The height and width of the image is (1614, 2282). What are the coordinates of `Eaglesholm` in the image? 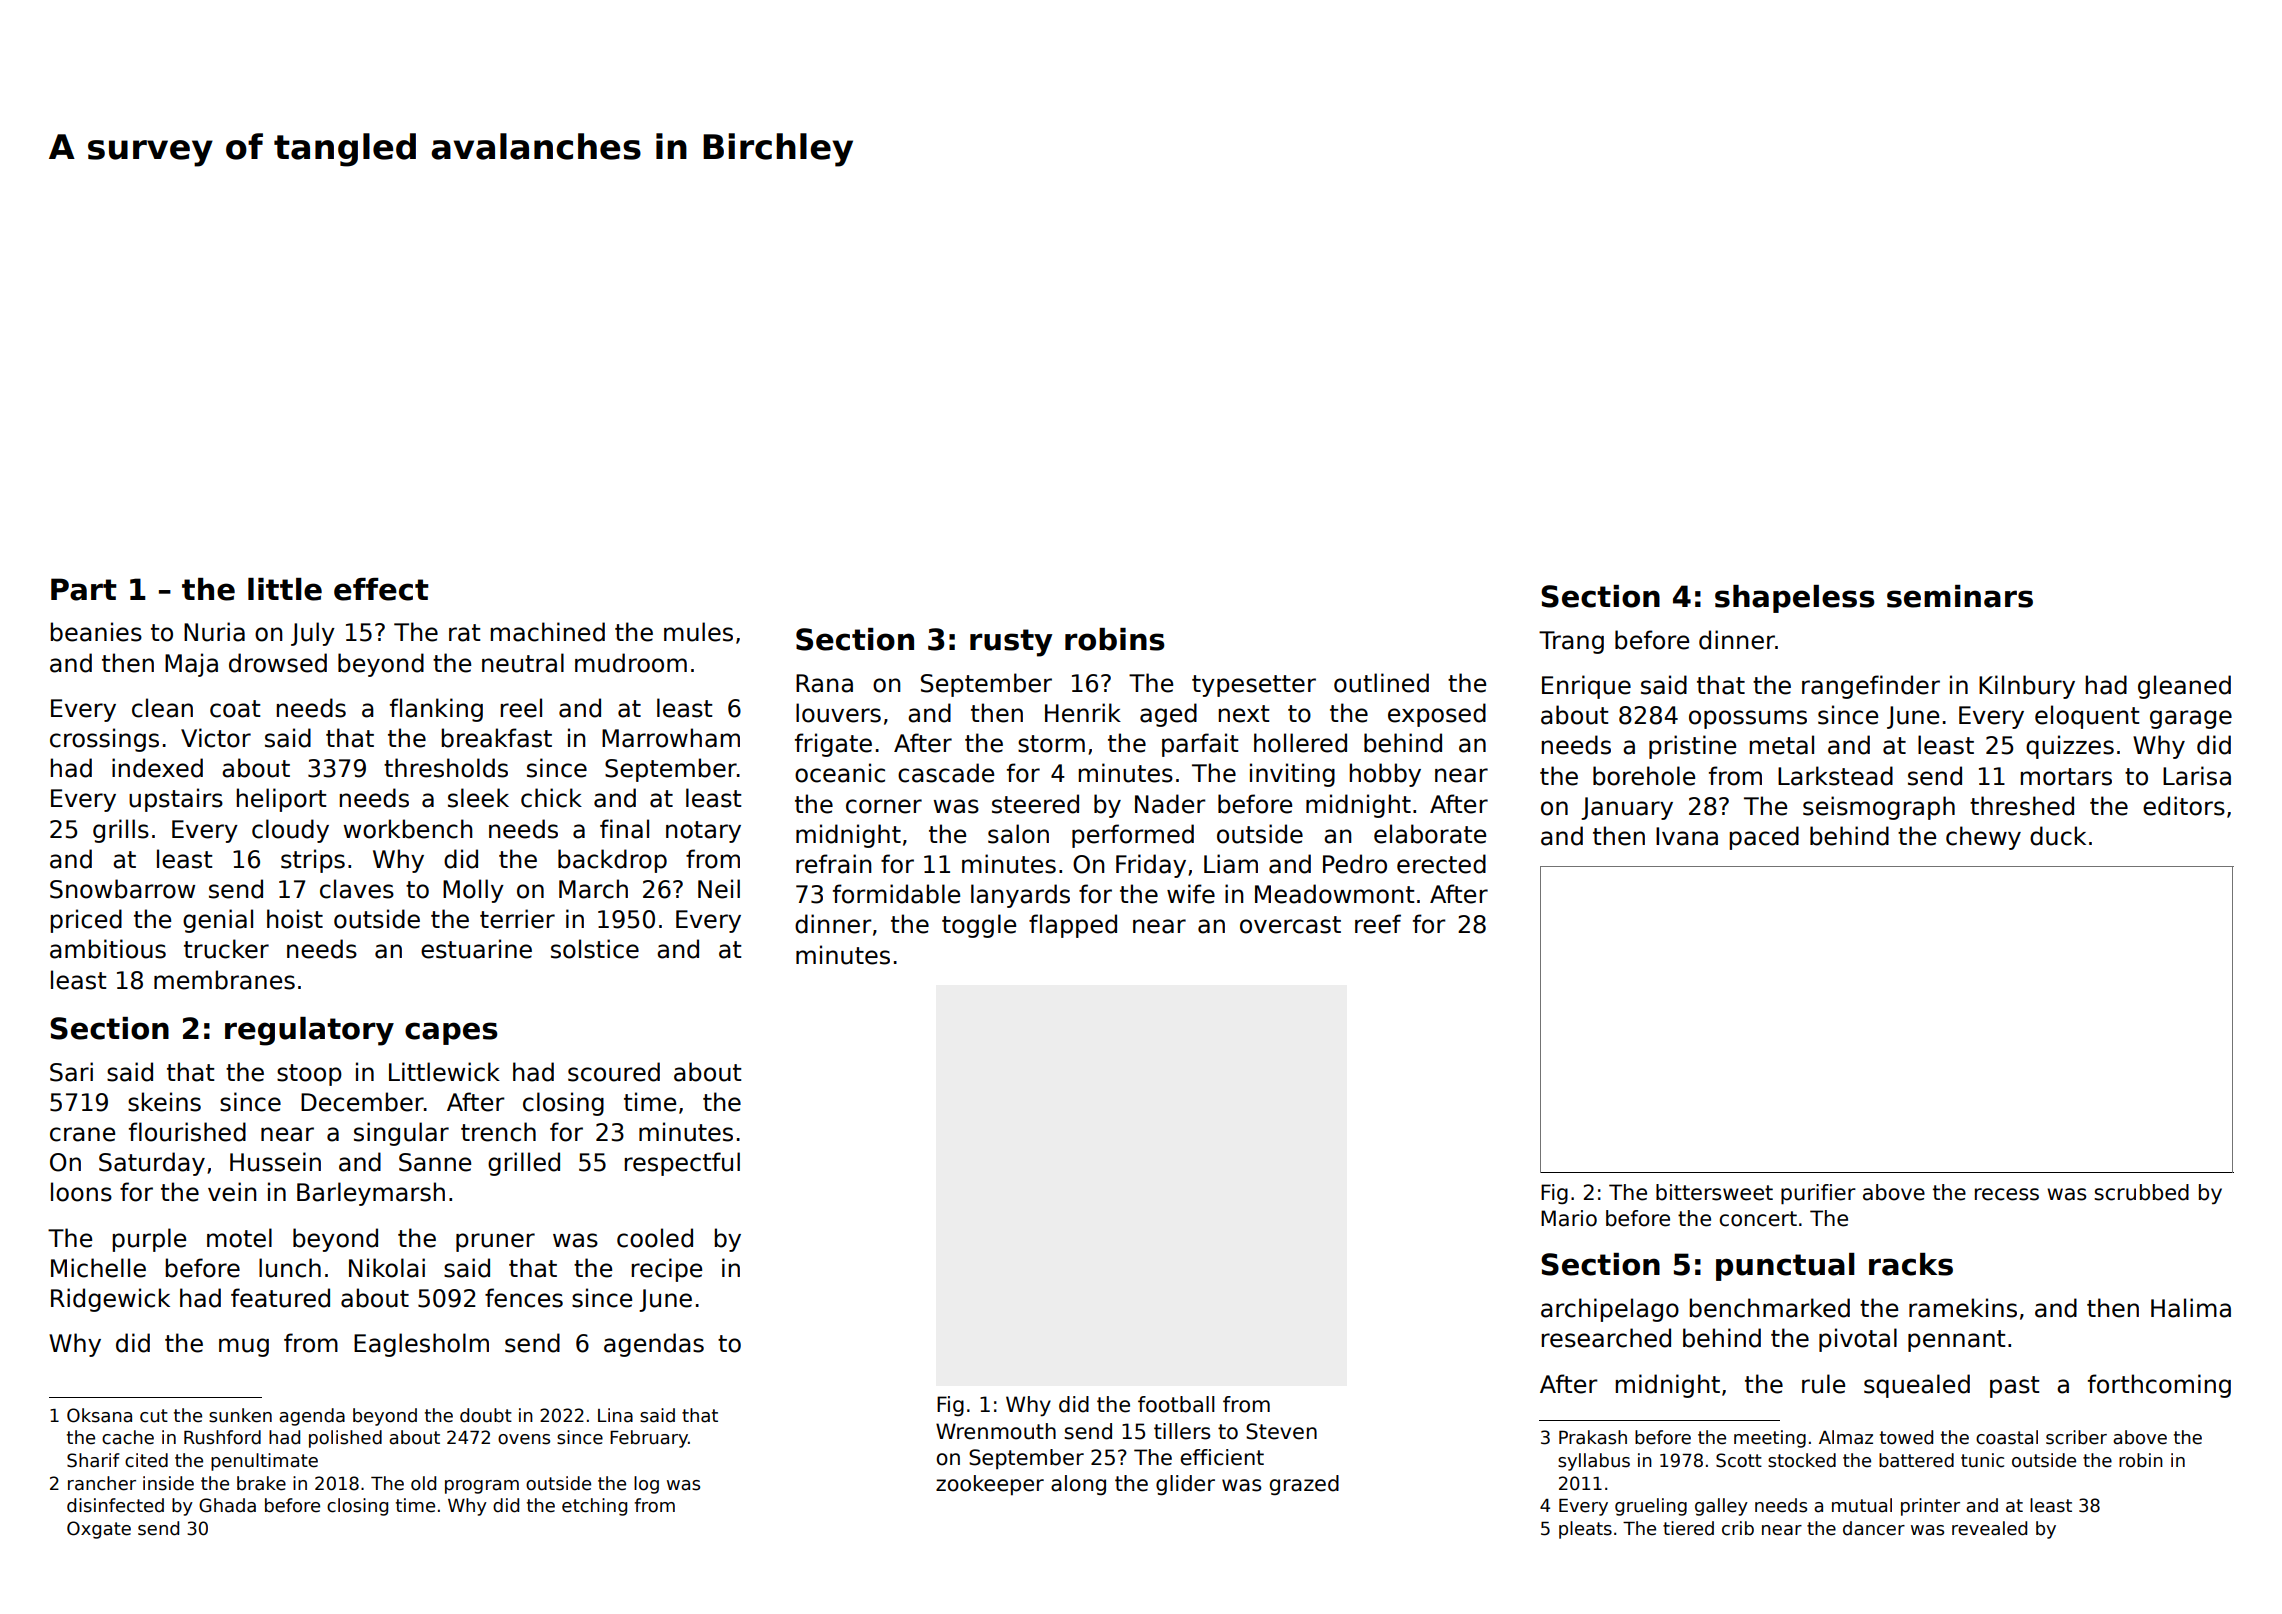 It's located at (421, 1345).
